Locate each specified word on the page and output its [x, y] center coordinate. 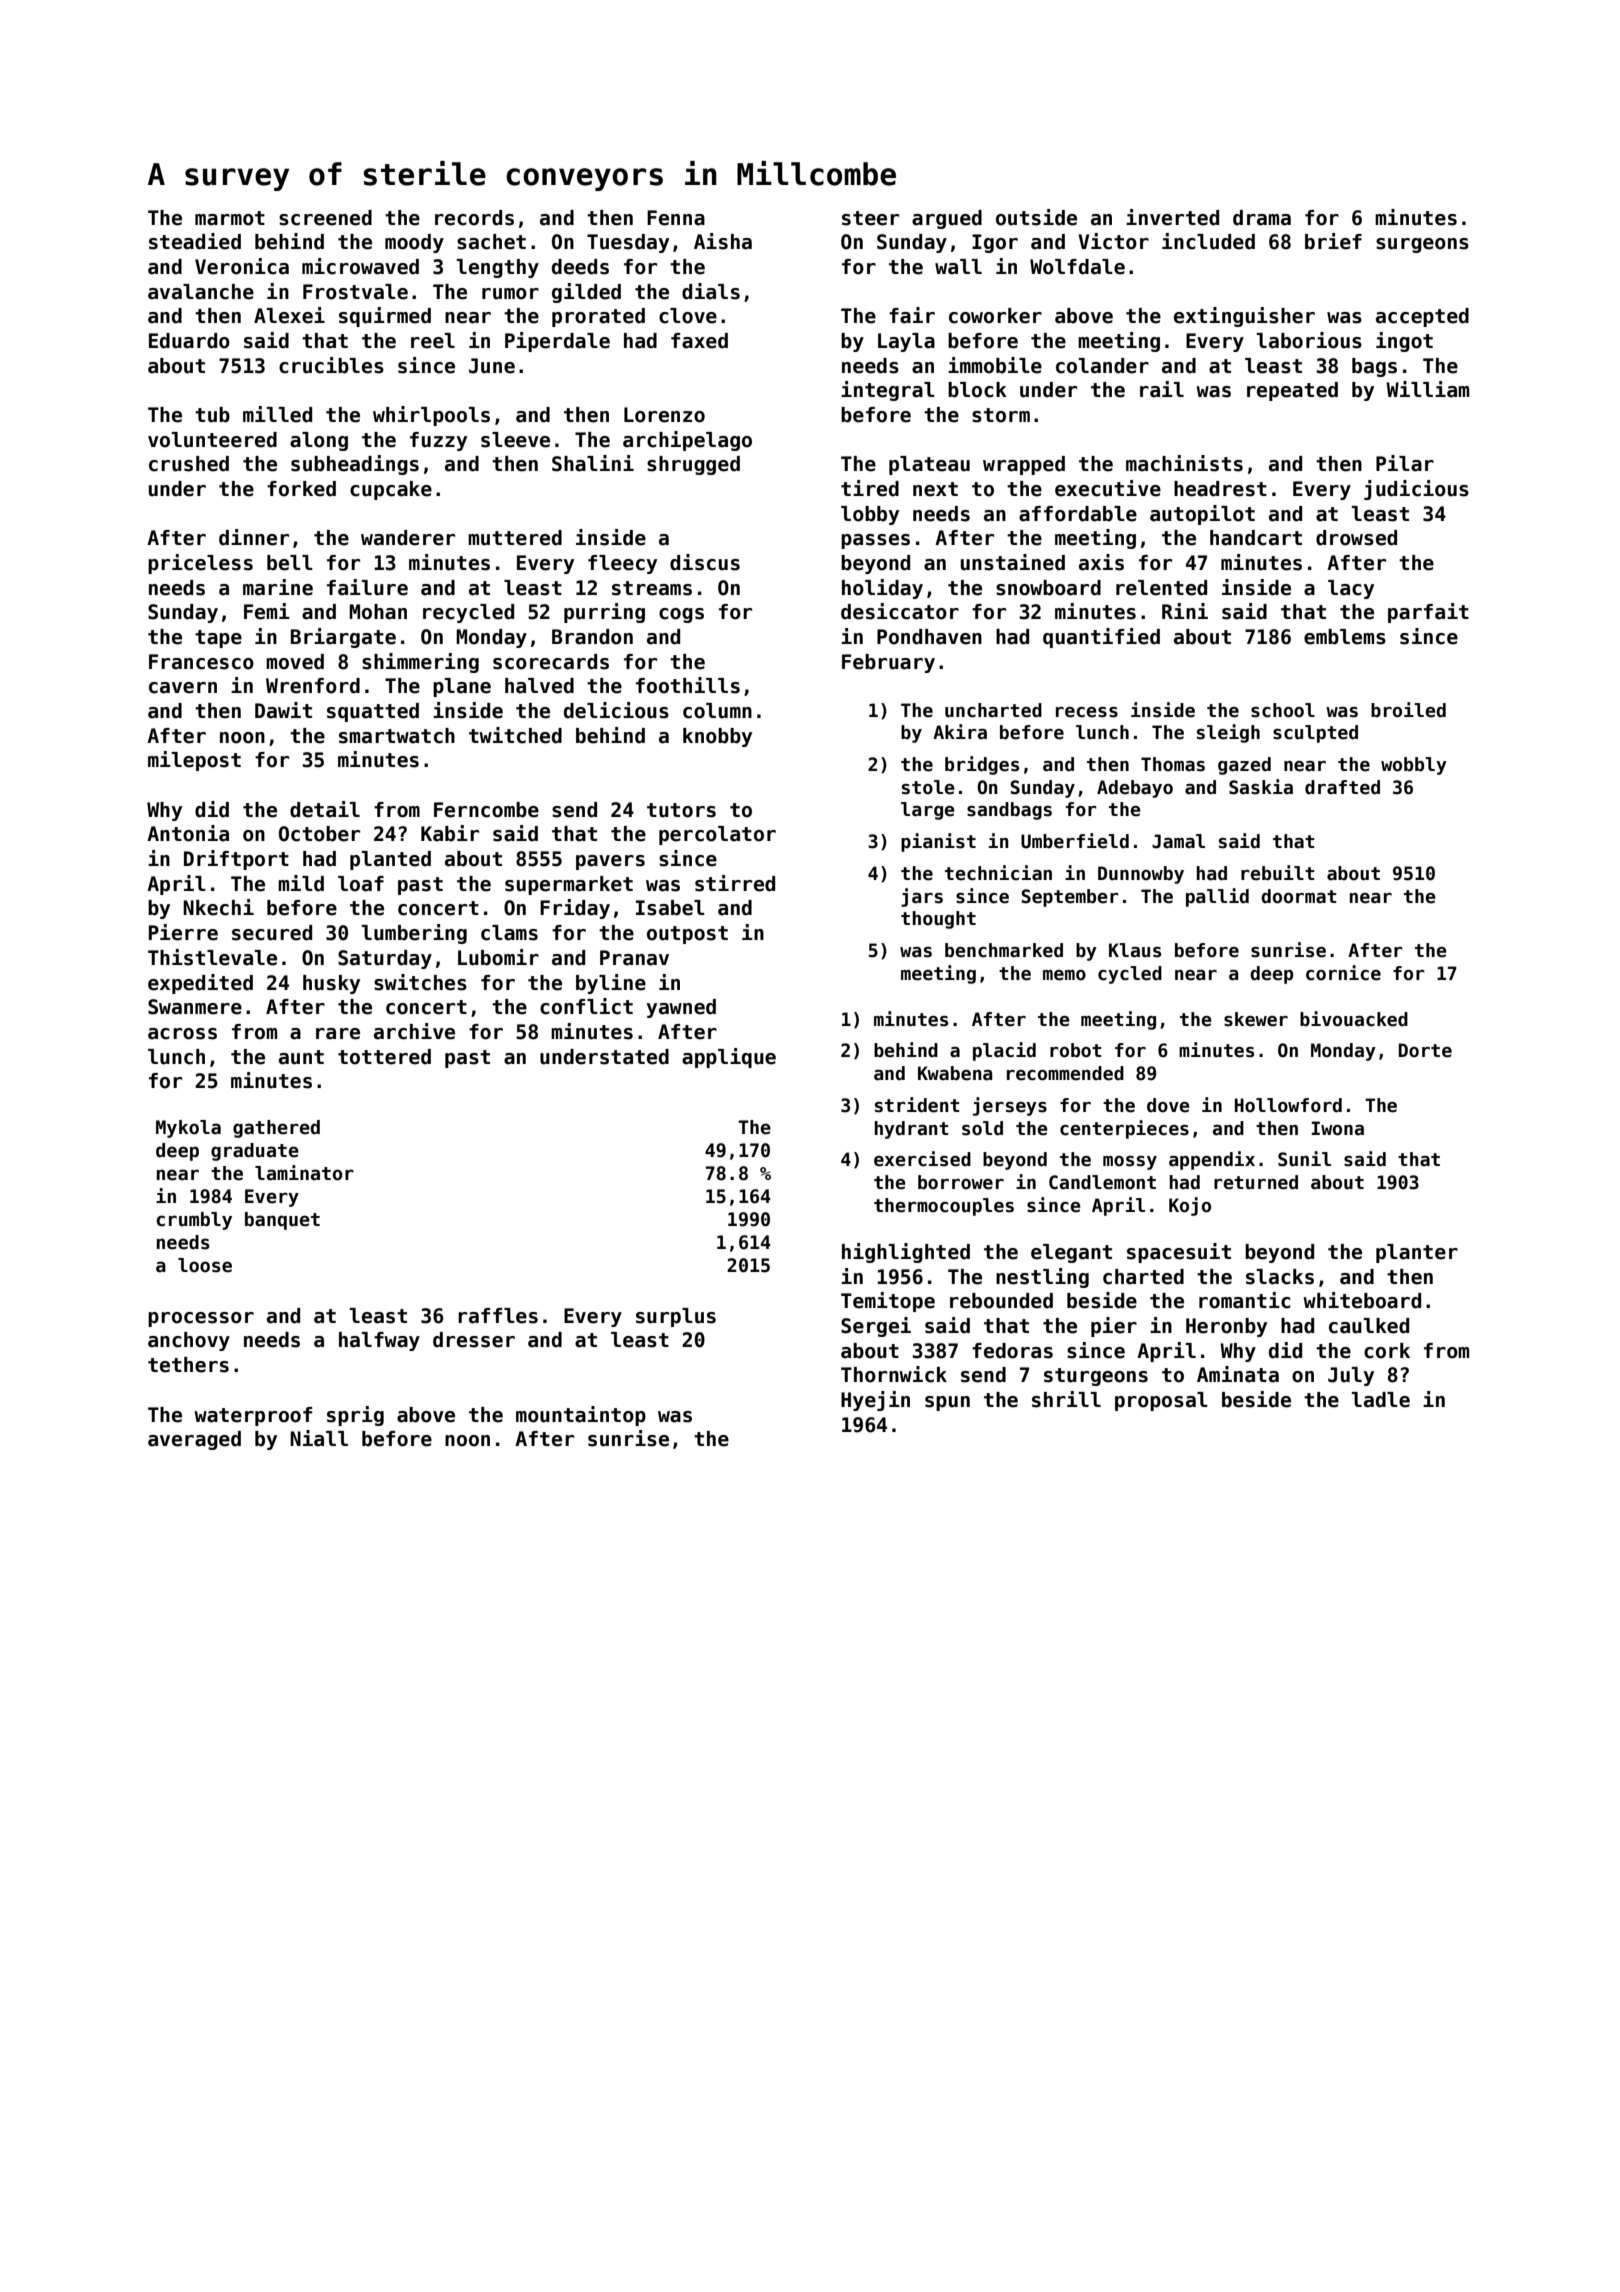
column [717, 711]
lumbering [414, 934]
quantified [1101, 638]
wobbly [1414, 766]
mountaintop [581, 1416]
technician [998, 873]
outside [1036, 217]
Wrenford [313, 686]
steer [870, 218]
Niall [319, 1438]
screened [325, 218]
